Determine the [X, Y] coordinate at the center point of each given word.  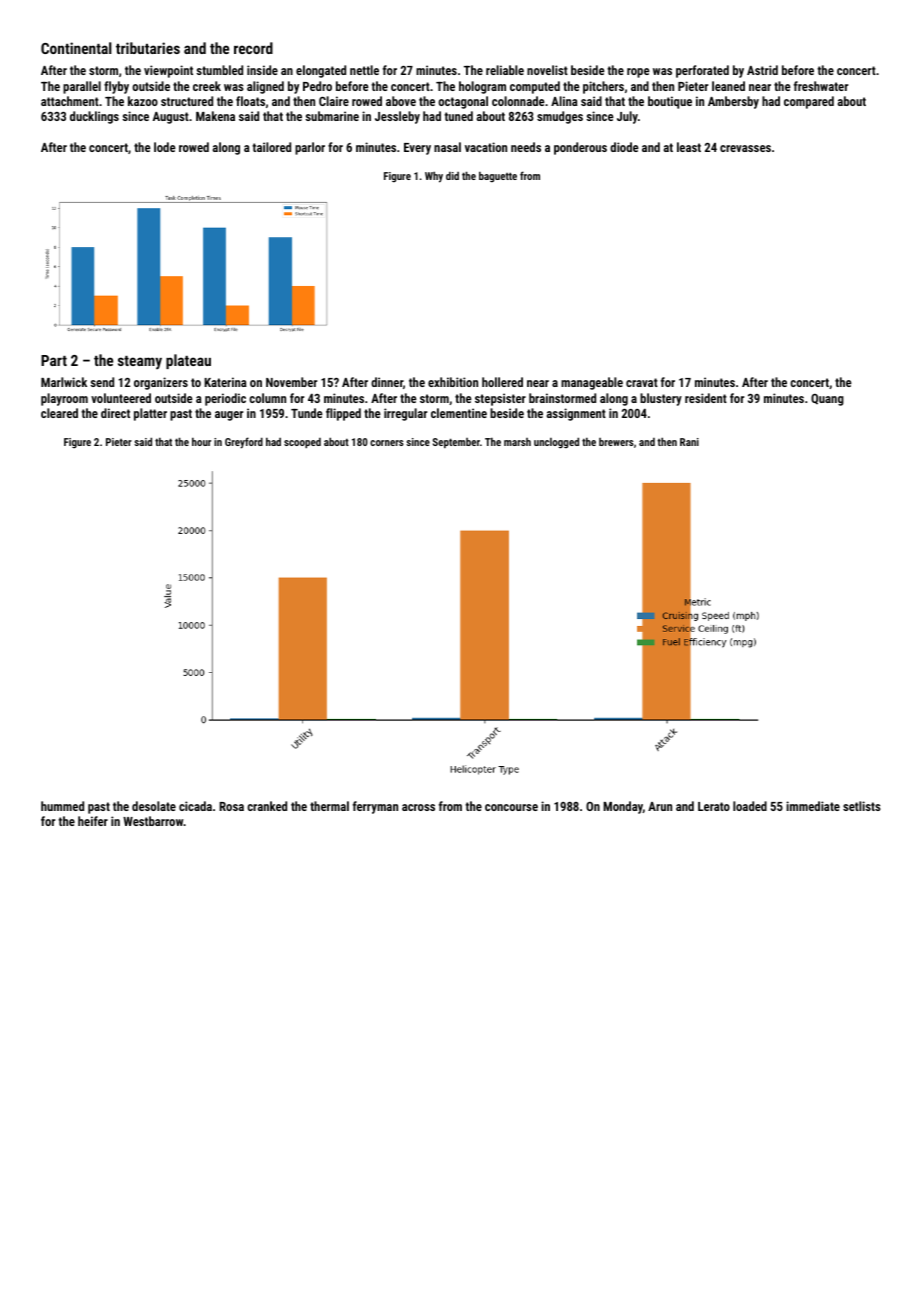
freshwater [821, 86]
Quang [827, 400]
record [253, 48]
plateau [188, 361]
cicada [195, 806]
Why [434, 177]
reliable [505, 70]
